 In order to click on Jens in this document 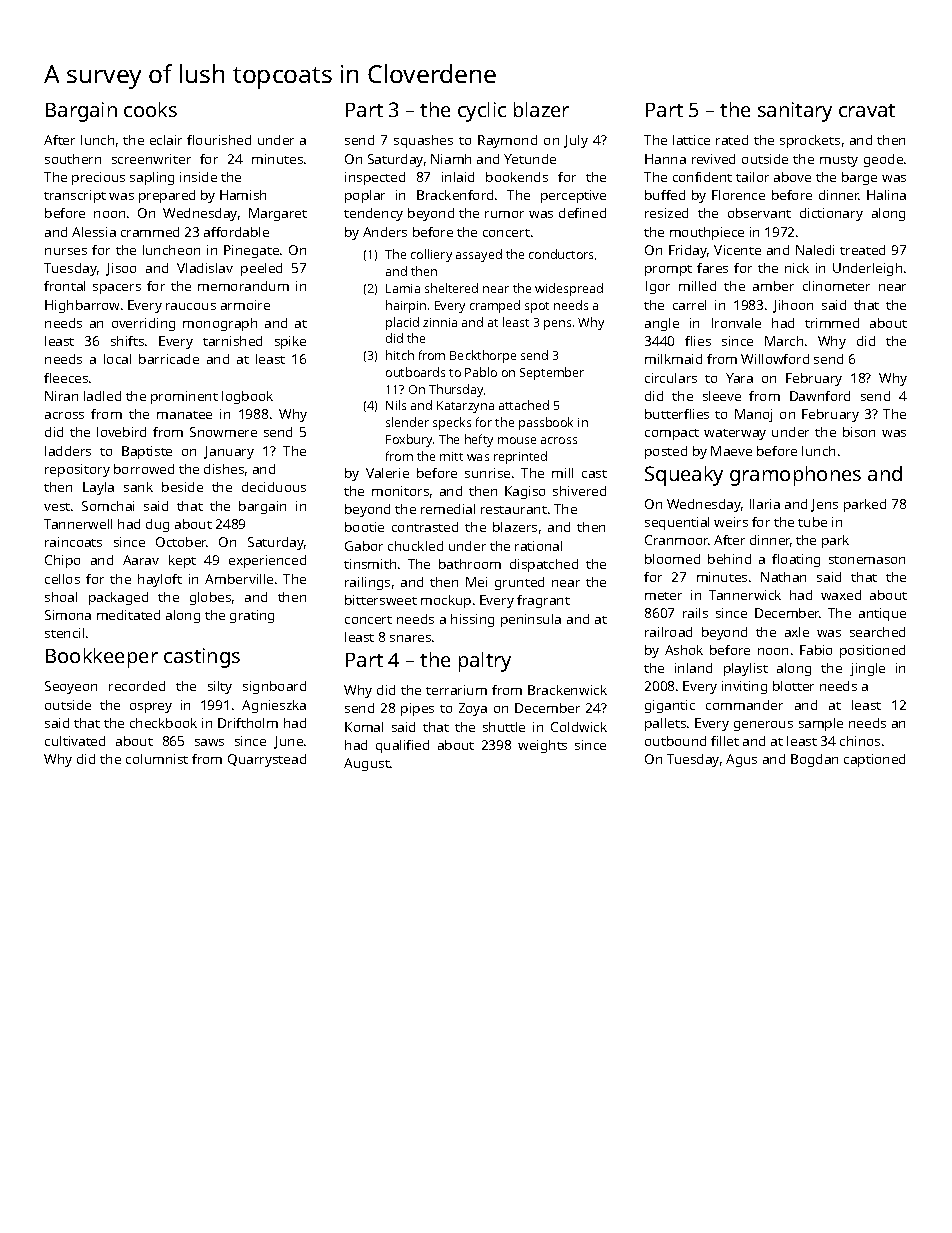, I will do `click(824, 505)`.
